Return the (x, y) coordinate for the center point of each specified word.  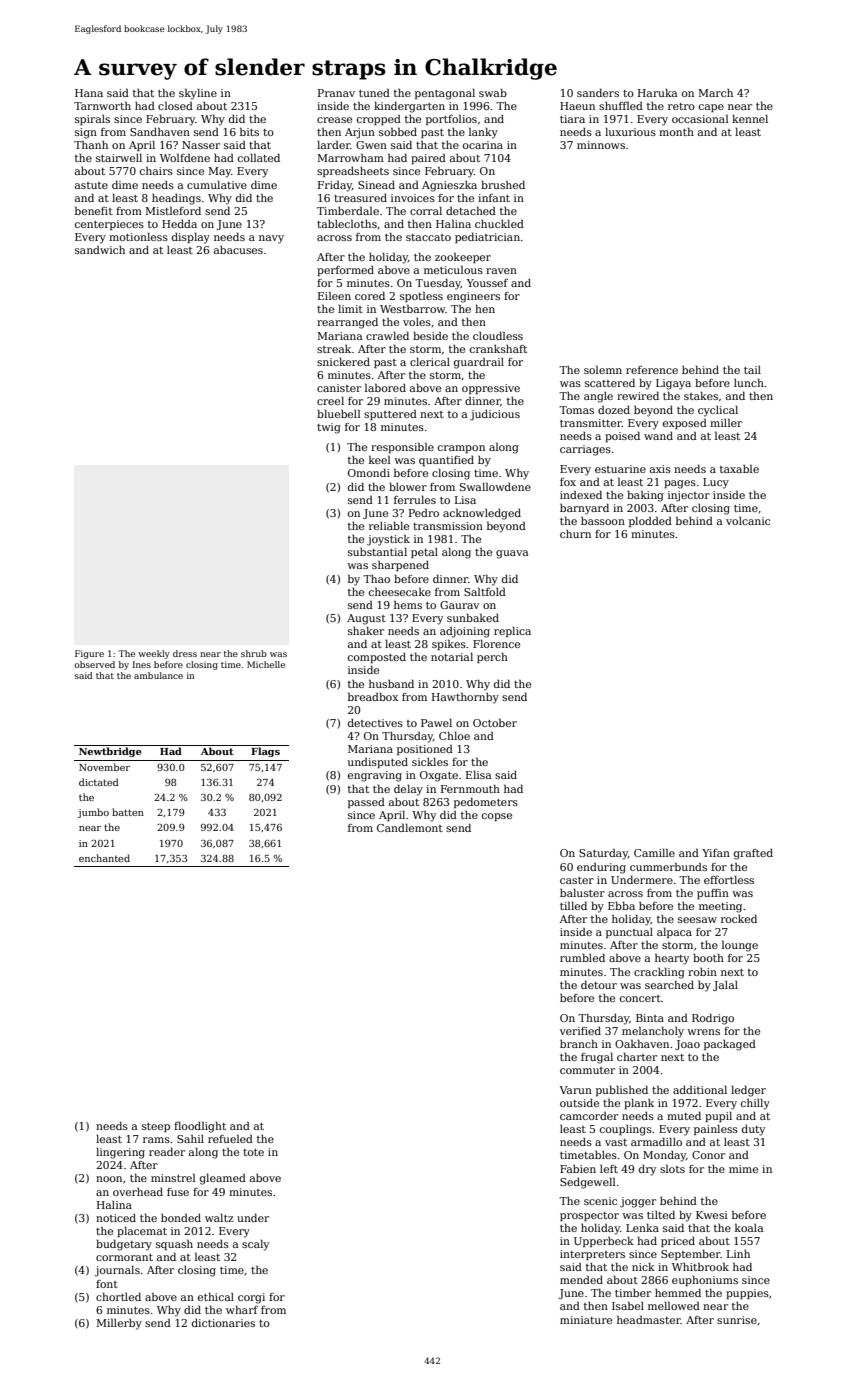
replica (512, 631)
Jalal (725, 986)
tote (253, 1152)
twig (329, 428)
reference (652, 370)
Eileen (334, 295)
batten (128, 812)
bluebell (339, 413)
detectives (375, 723)
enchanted (104, 858)
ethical (216, 1296)
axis (660, 469)
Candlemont (410, 827)
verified (580, 1031)
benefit (94, 210)
